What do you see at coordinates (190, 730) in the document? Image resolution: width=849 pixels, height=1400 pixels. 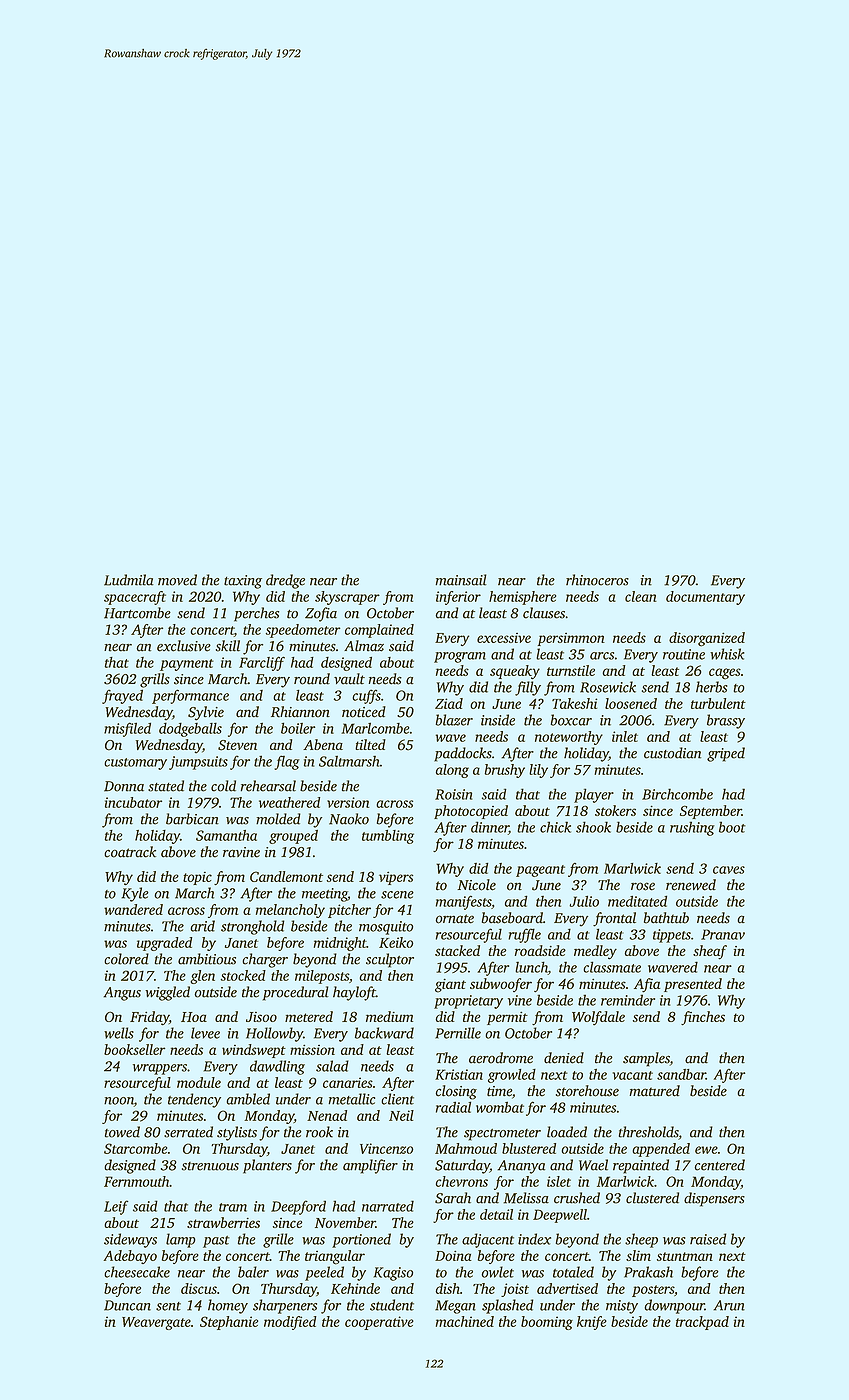 I see `dodgeballs` at bounding box center [190, 730].
